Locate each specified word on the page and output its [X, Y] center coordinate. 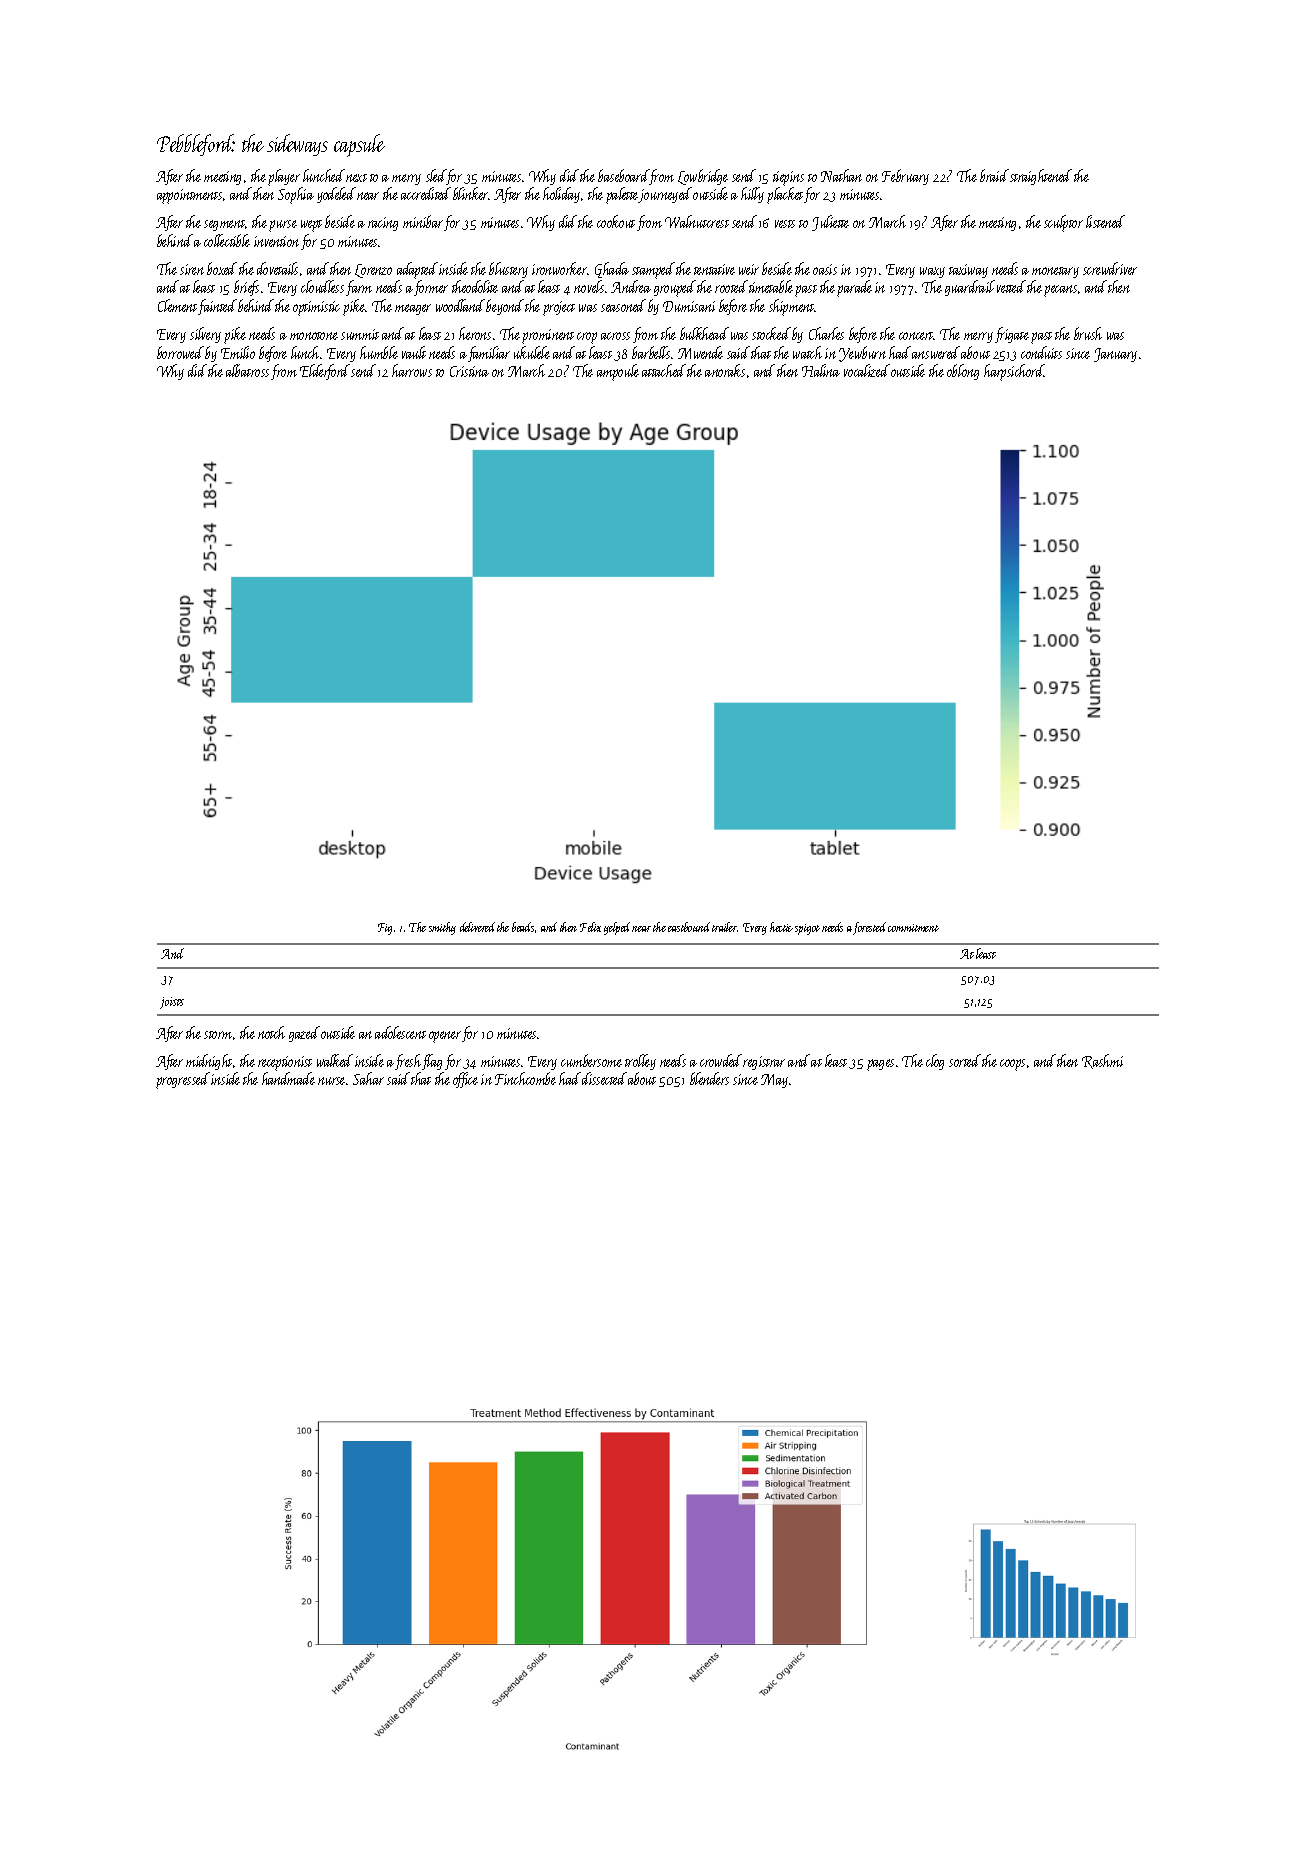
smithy [442, 928]
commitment [913, 928]
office [465, 1080]
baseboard [623, 175]
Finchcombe [525, 1078]
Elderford [325, 372]
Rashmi [1102, 1061]
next [356, 178]
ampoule [618, 372]
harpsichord [1014, 372]
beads [523, 927]
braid [994, 175]
